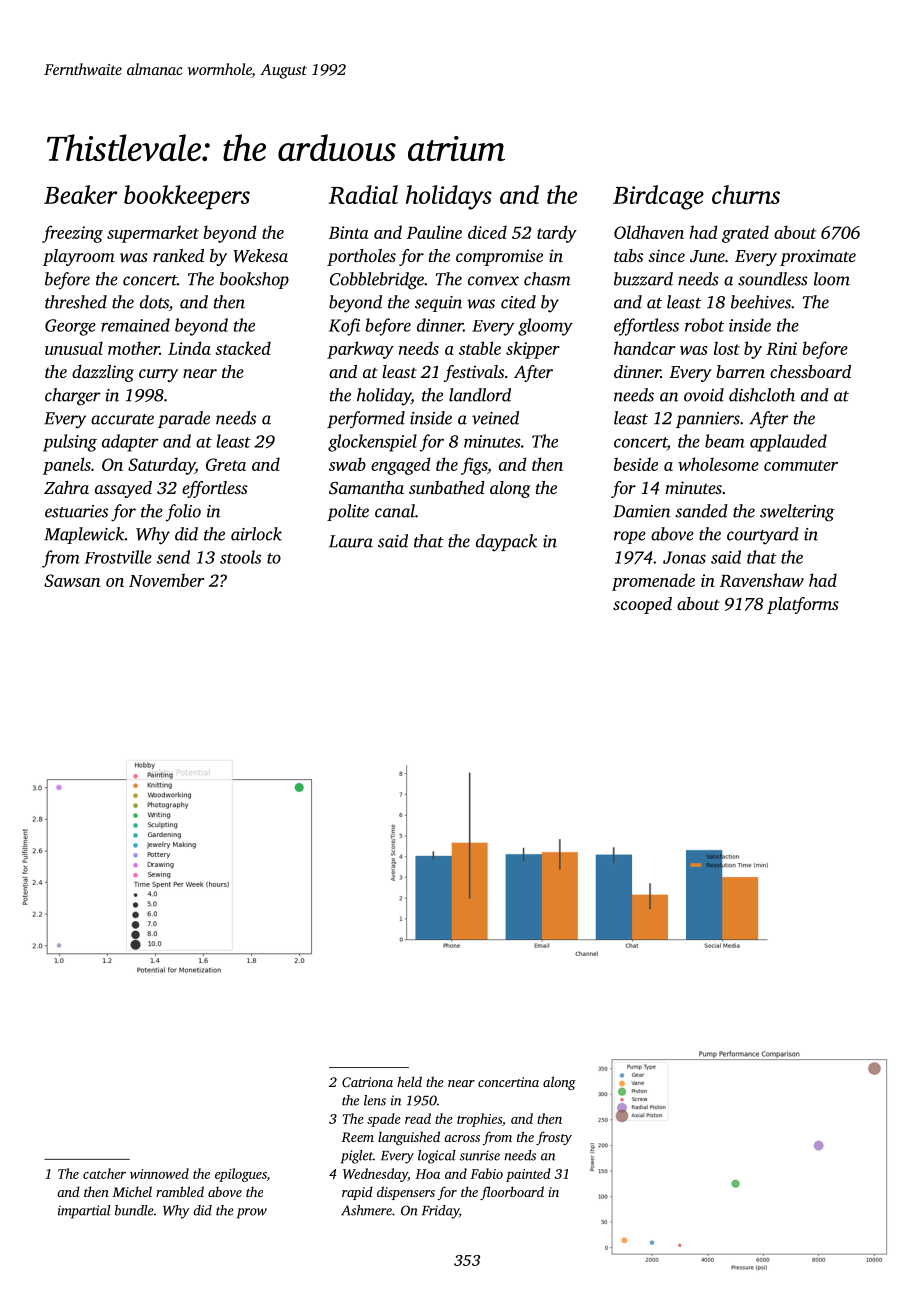 The width and height of the screenshot is (908, 1316). What do you see at coordinates (479, 1120) in the screenshot?
I see `trophies` at bounding box center [479, 1120].
